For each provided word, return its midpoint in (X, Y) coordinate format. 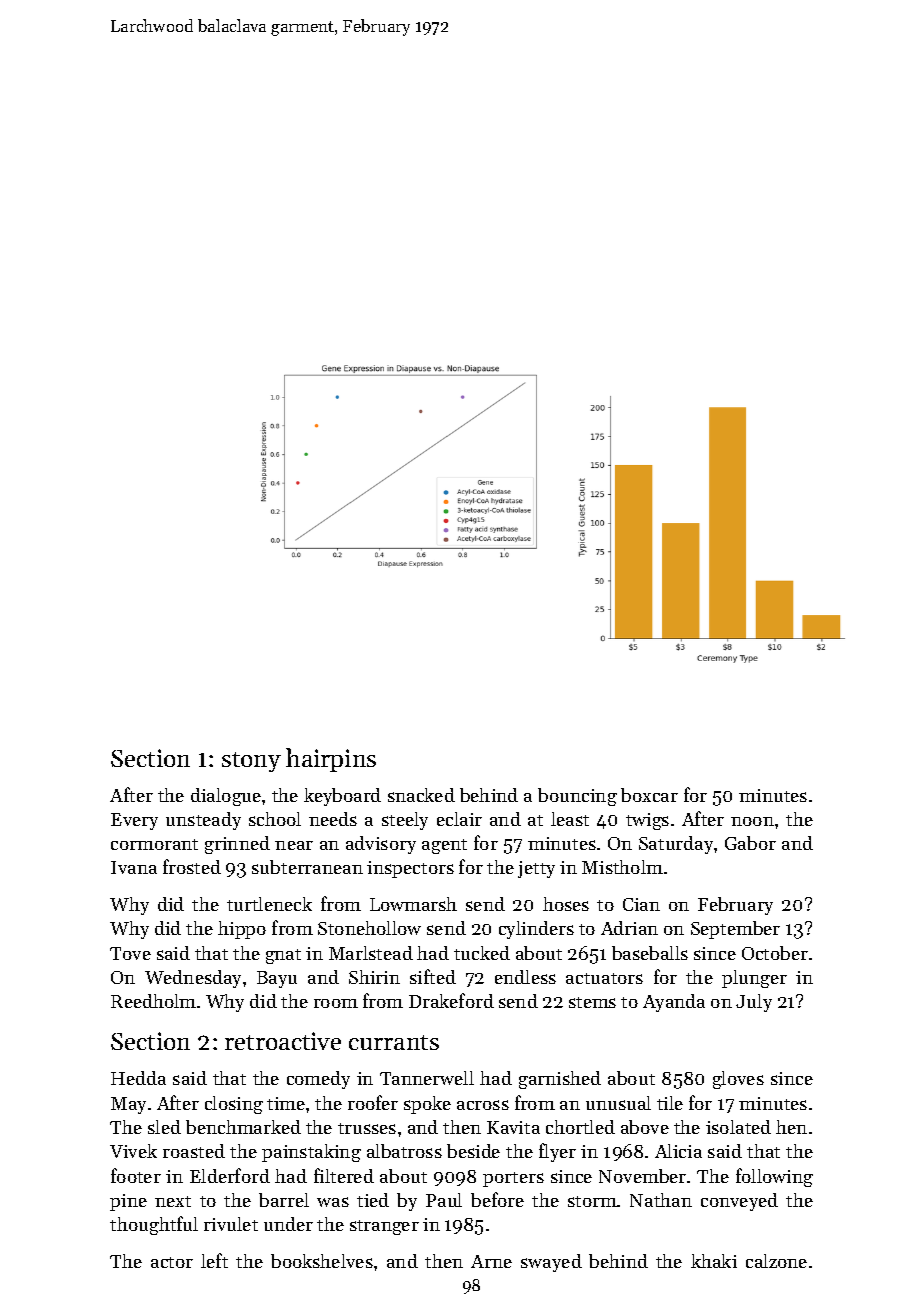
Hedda (138, 1078)
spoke (427, 1105)
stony (251, 762)
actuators (604, 978)
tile (670, 1103)
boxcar (649, 795)
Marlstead (371, 953)
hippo (242, 930)
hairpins (331, 760)
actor (172, 1262)
